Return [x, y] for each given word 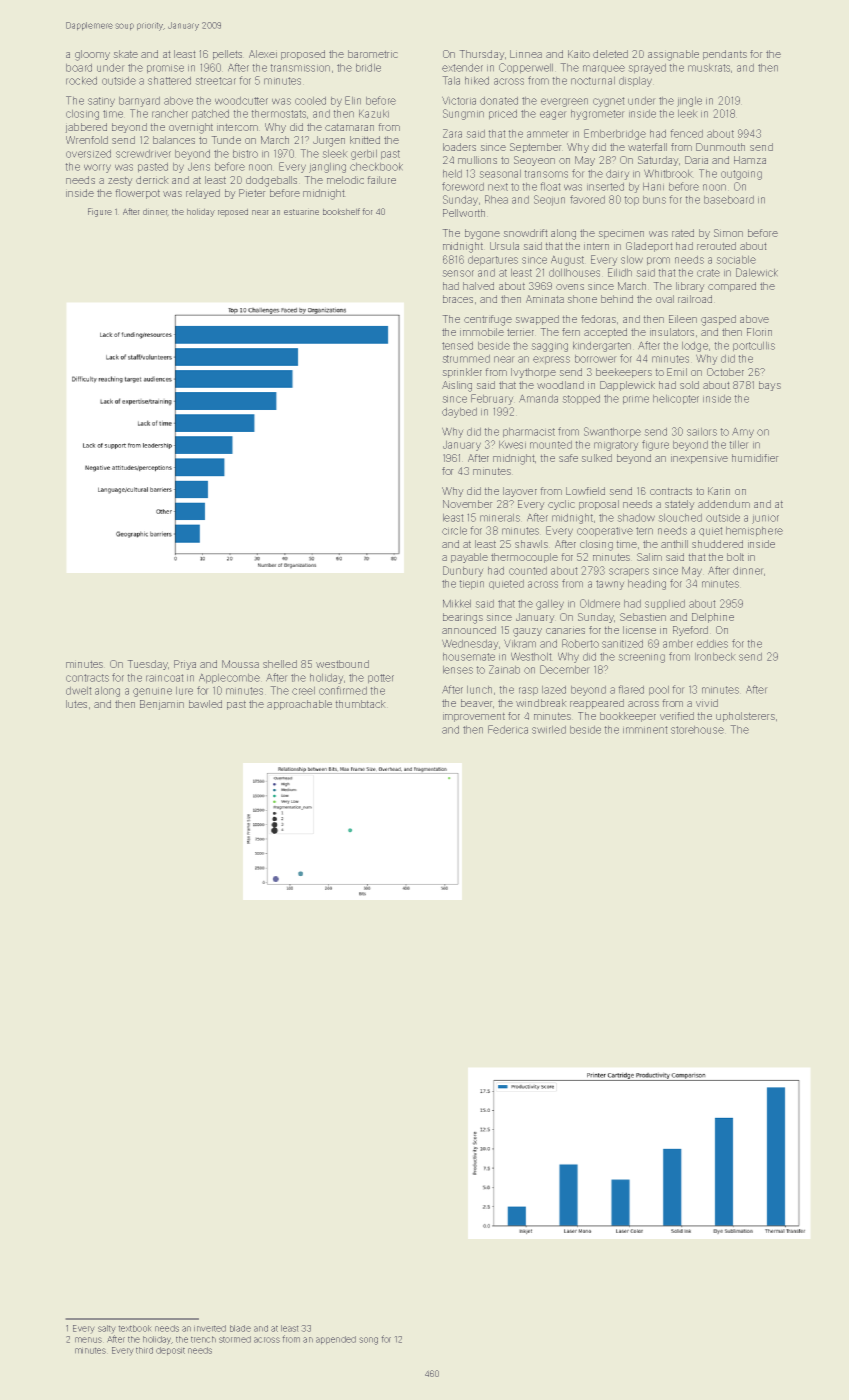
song [369, 1341]
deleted [610, 54]
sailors [702, 432]
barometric [372, 54]
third [144, 1350]
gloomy [92, 55]
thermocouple [524, 558]
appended [336, 1340]
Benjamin [162, 705]
